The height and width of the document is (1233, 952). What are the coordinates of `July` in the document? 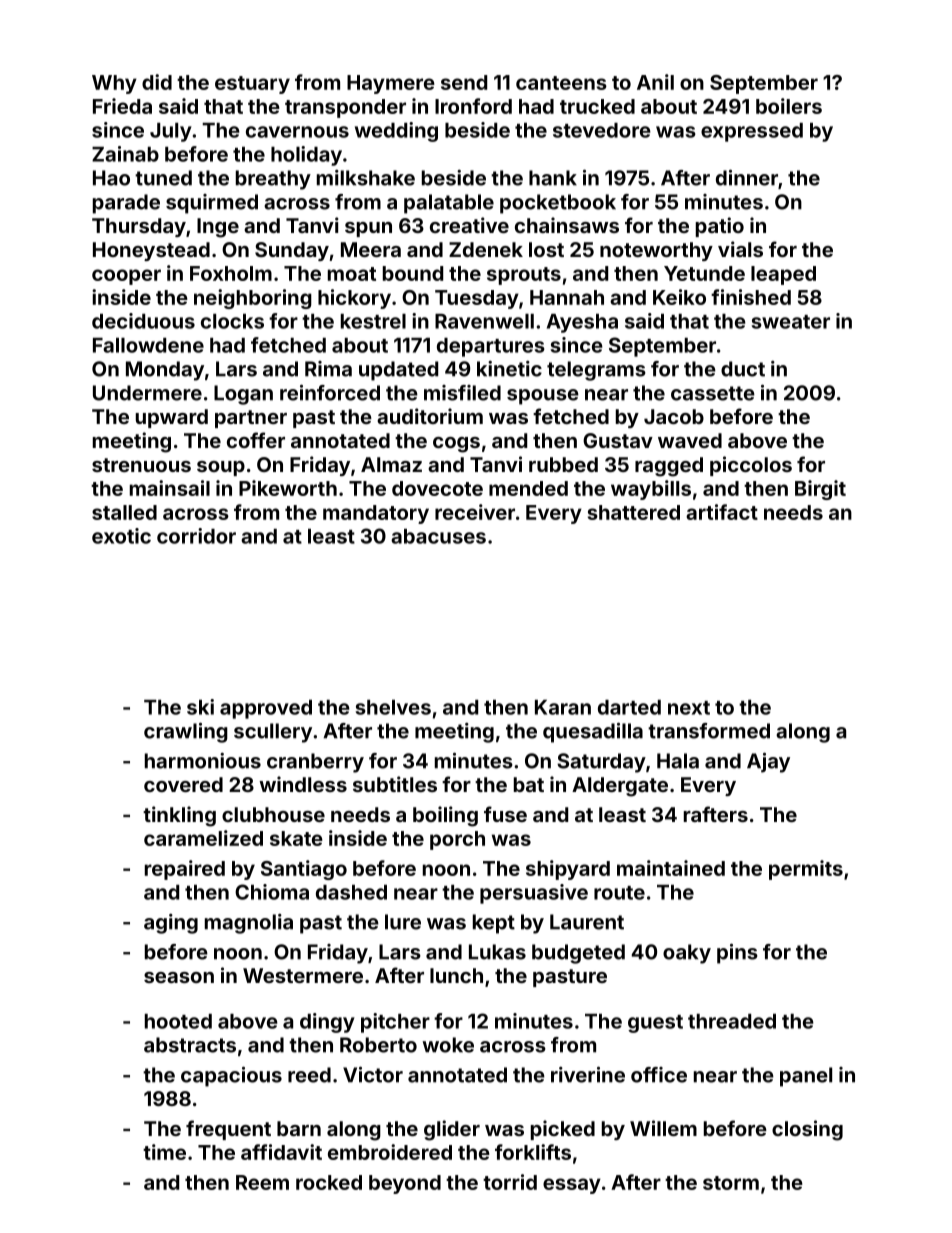 It's located at (171, 132).
